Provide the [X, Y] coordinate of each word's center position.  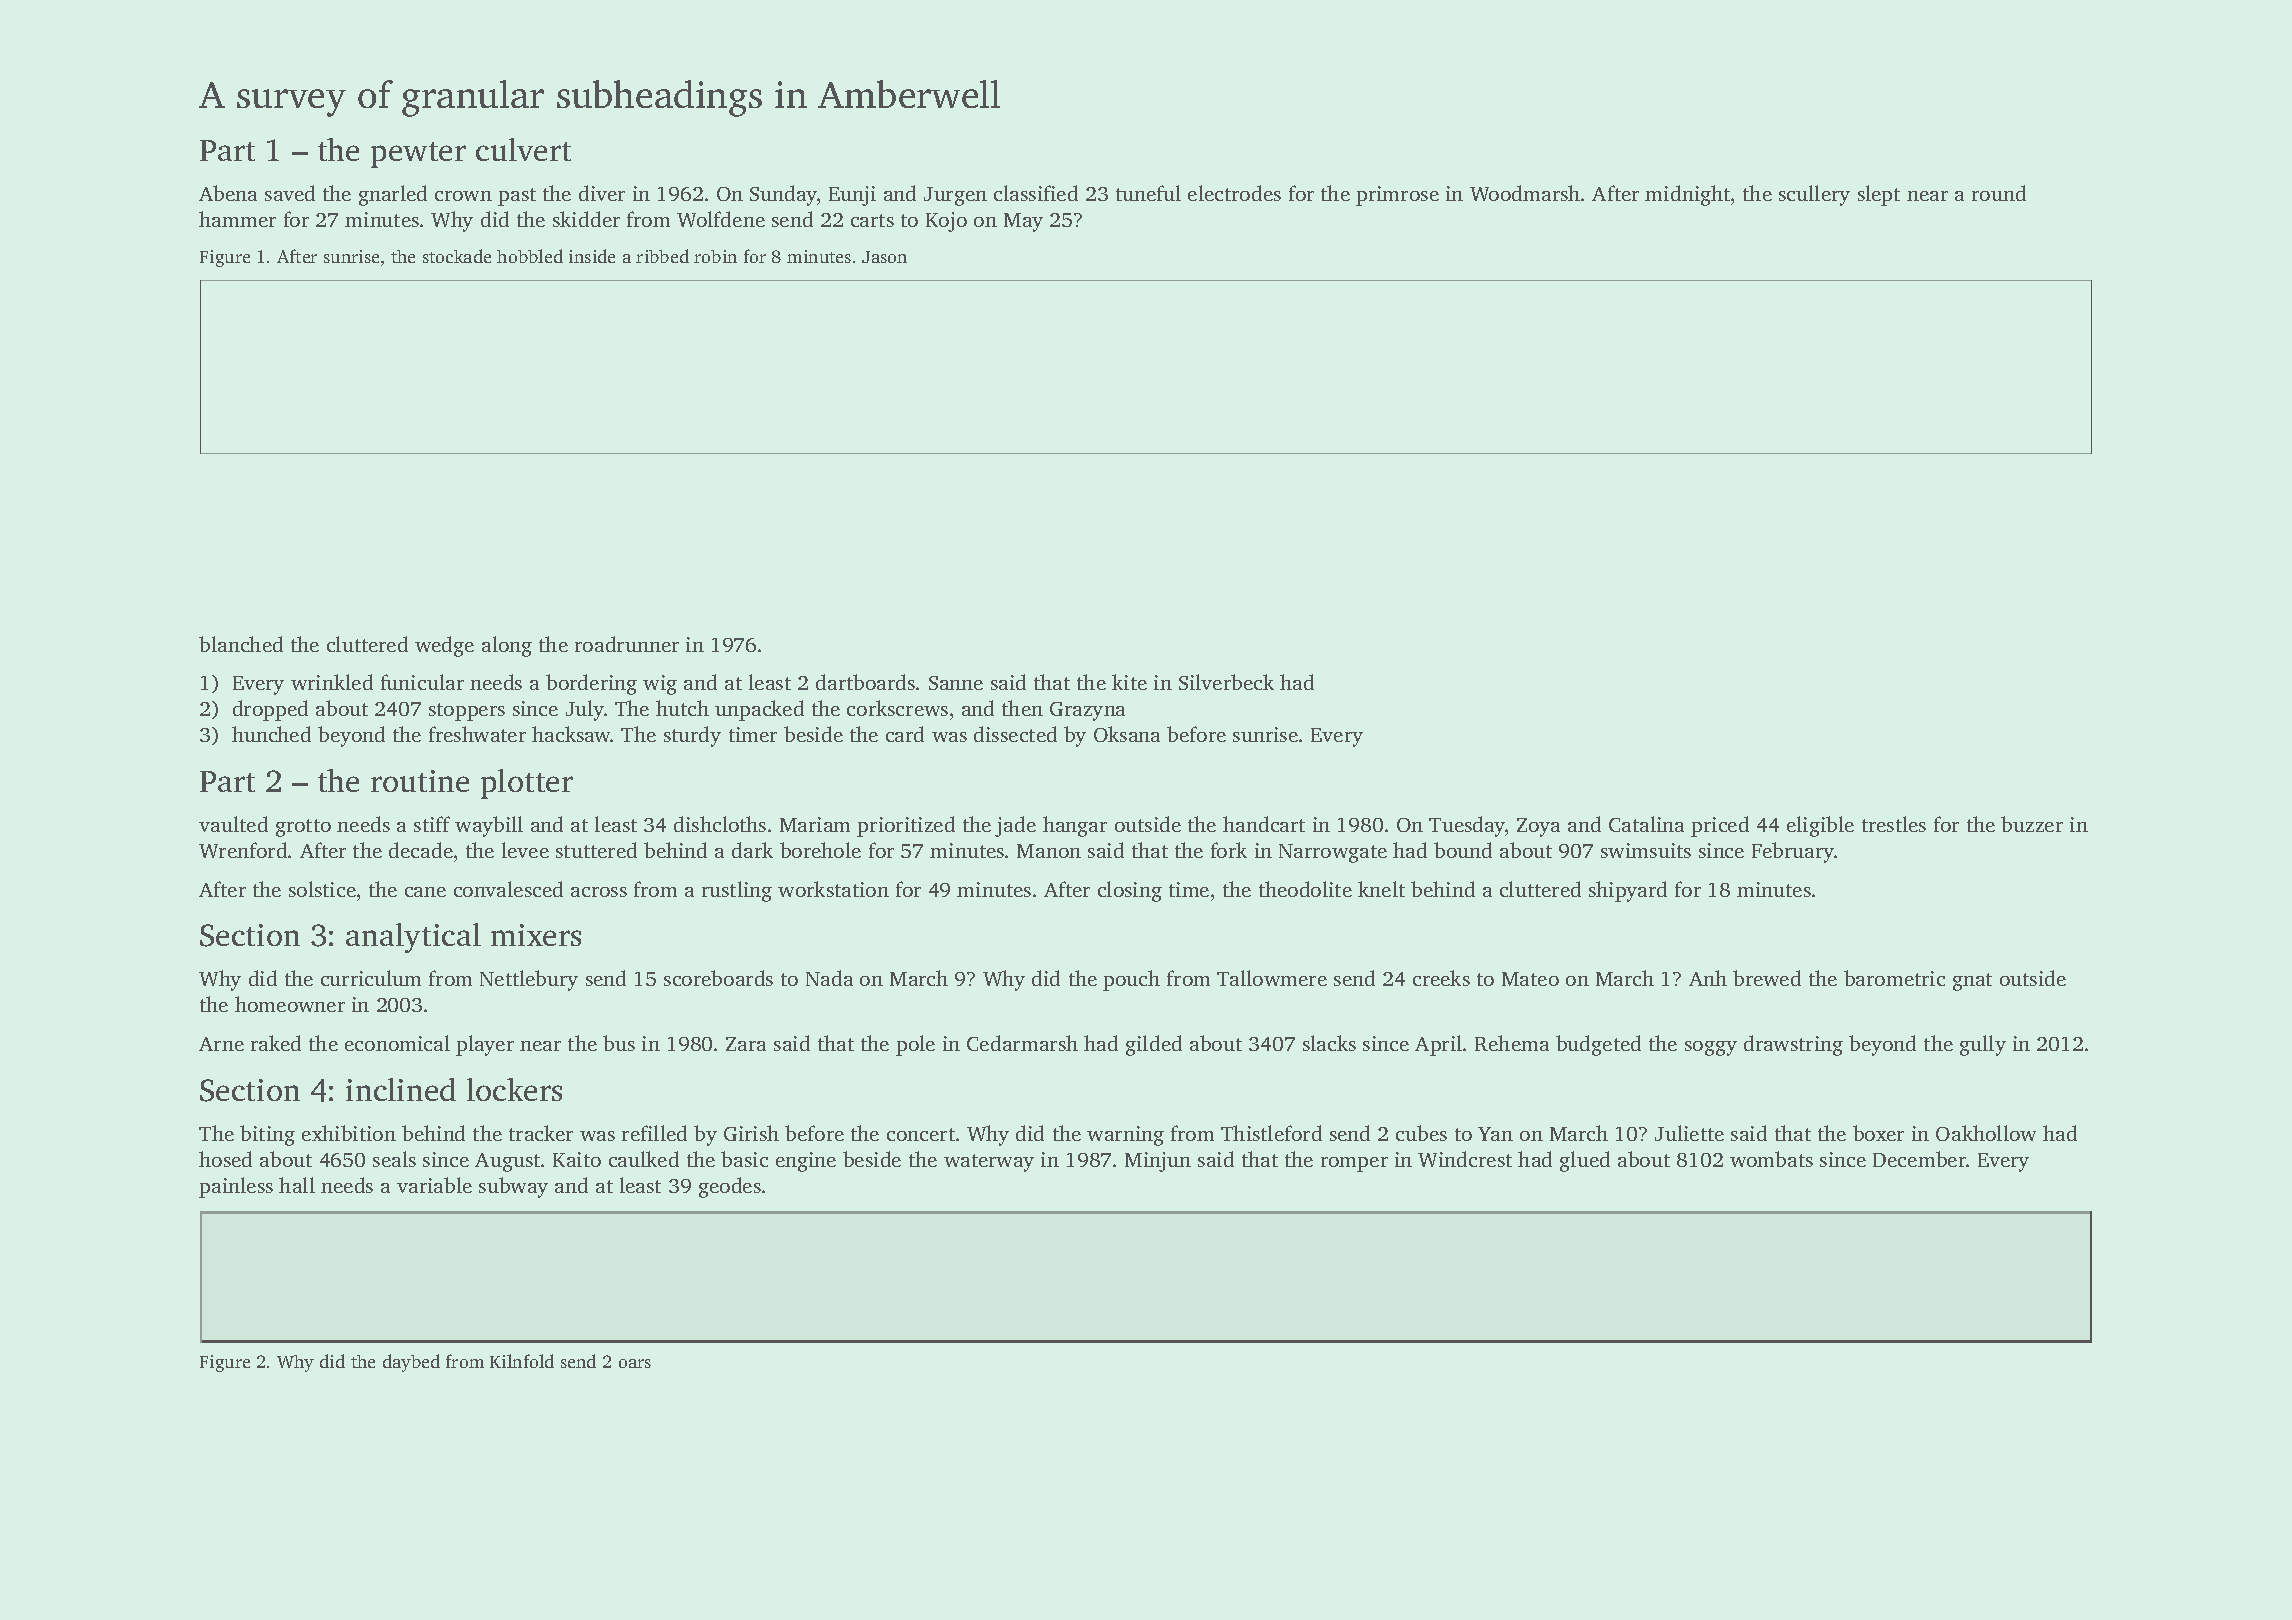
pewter [418, 155]
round [1999, 193]
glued [1585, 1161]
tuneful [1148, 193]
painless [236, 1187]
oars [635, 1363]
